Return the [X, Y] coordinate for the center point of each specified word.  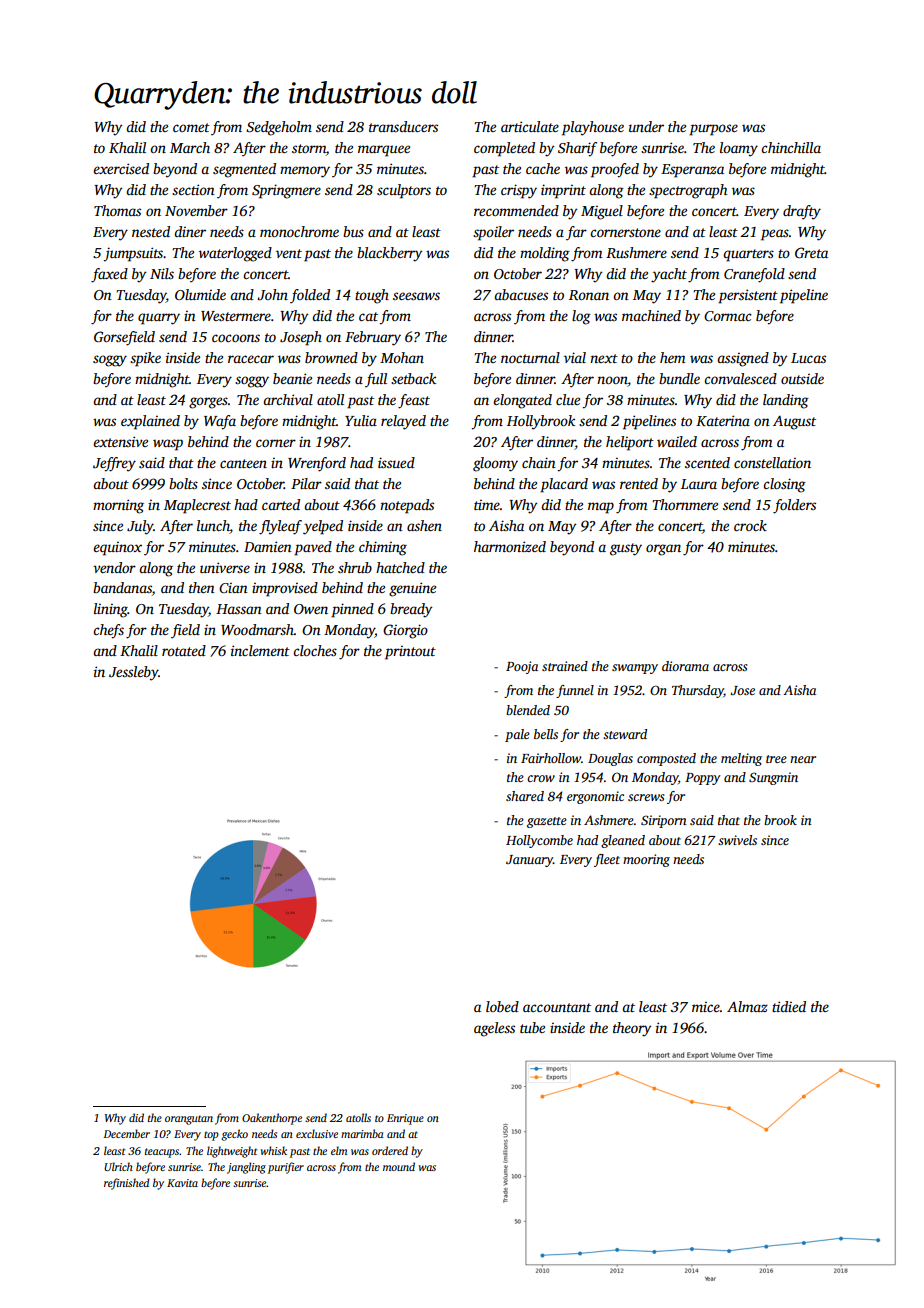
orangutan [189, 1120]
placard [564, 485]
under [646, 126]
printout [410, 653]
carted [281, 504]
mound [399, 1166]
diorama [685, 666]
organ [663, 550]
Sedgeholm [279, 128]
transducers [403, 126]
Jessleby [133, 673]
